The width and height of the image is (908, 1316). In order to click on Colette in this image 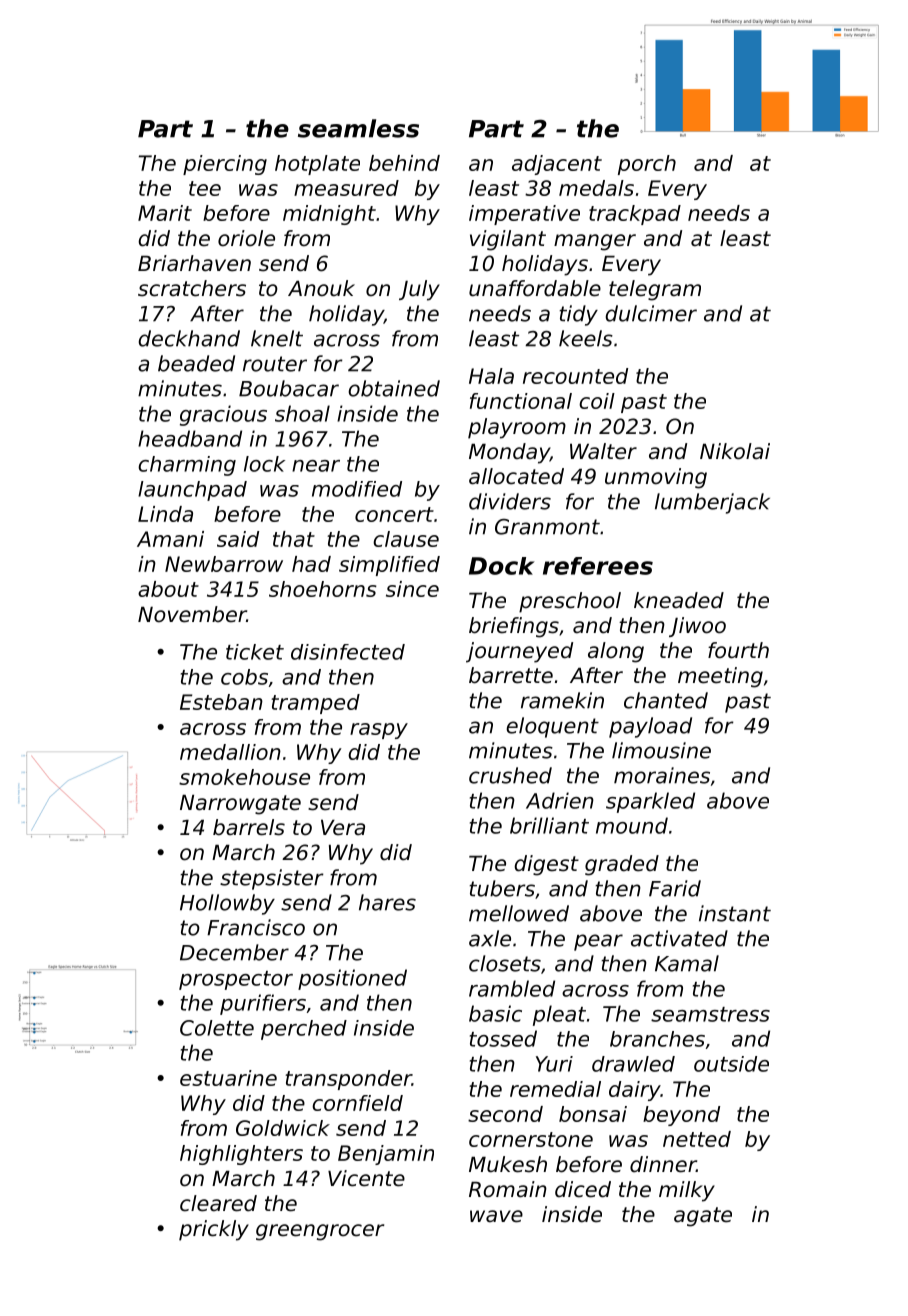, I will do `click(217, 1028)`.
